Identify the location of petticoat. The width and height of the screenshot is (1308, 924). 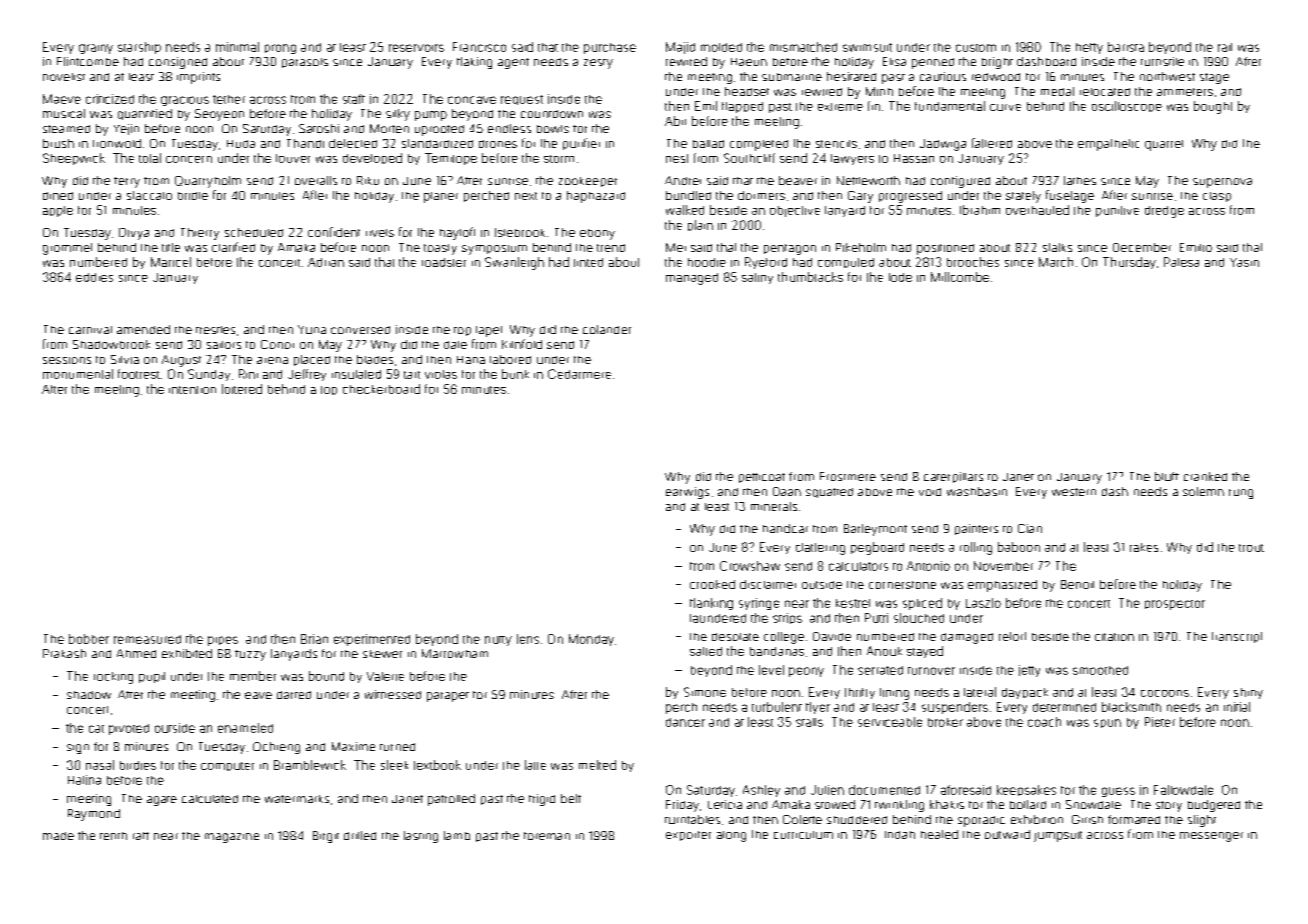
(762, 478).
